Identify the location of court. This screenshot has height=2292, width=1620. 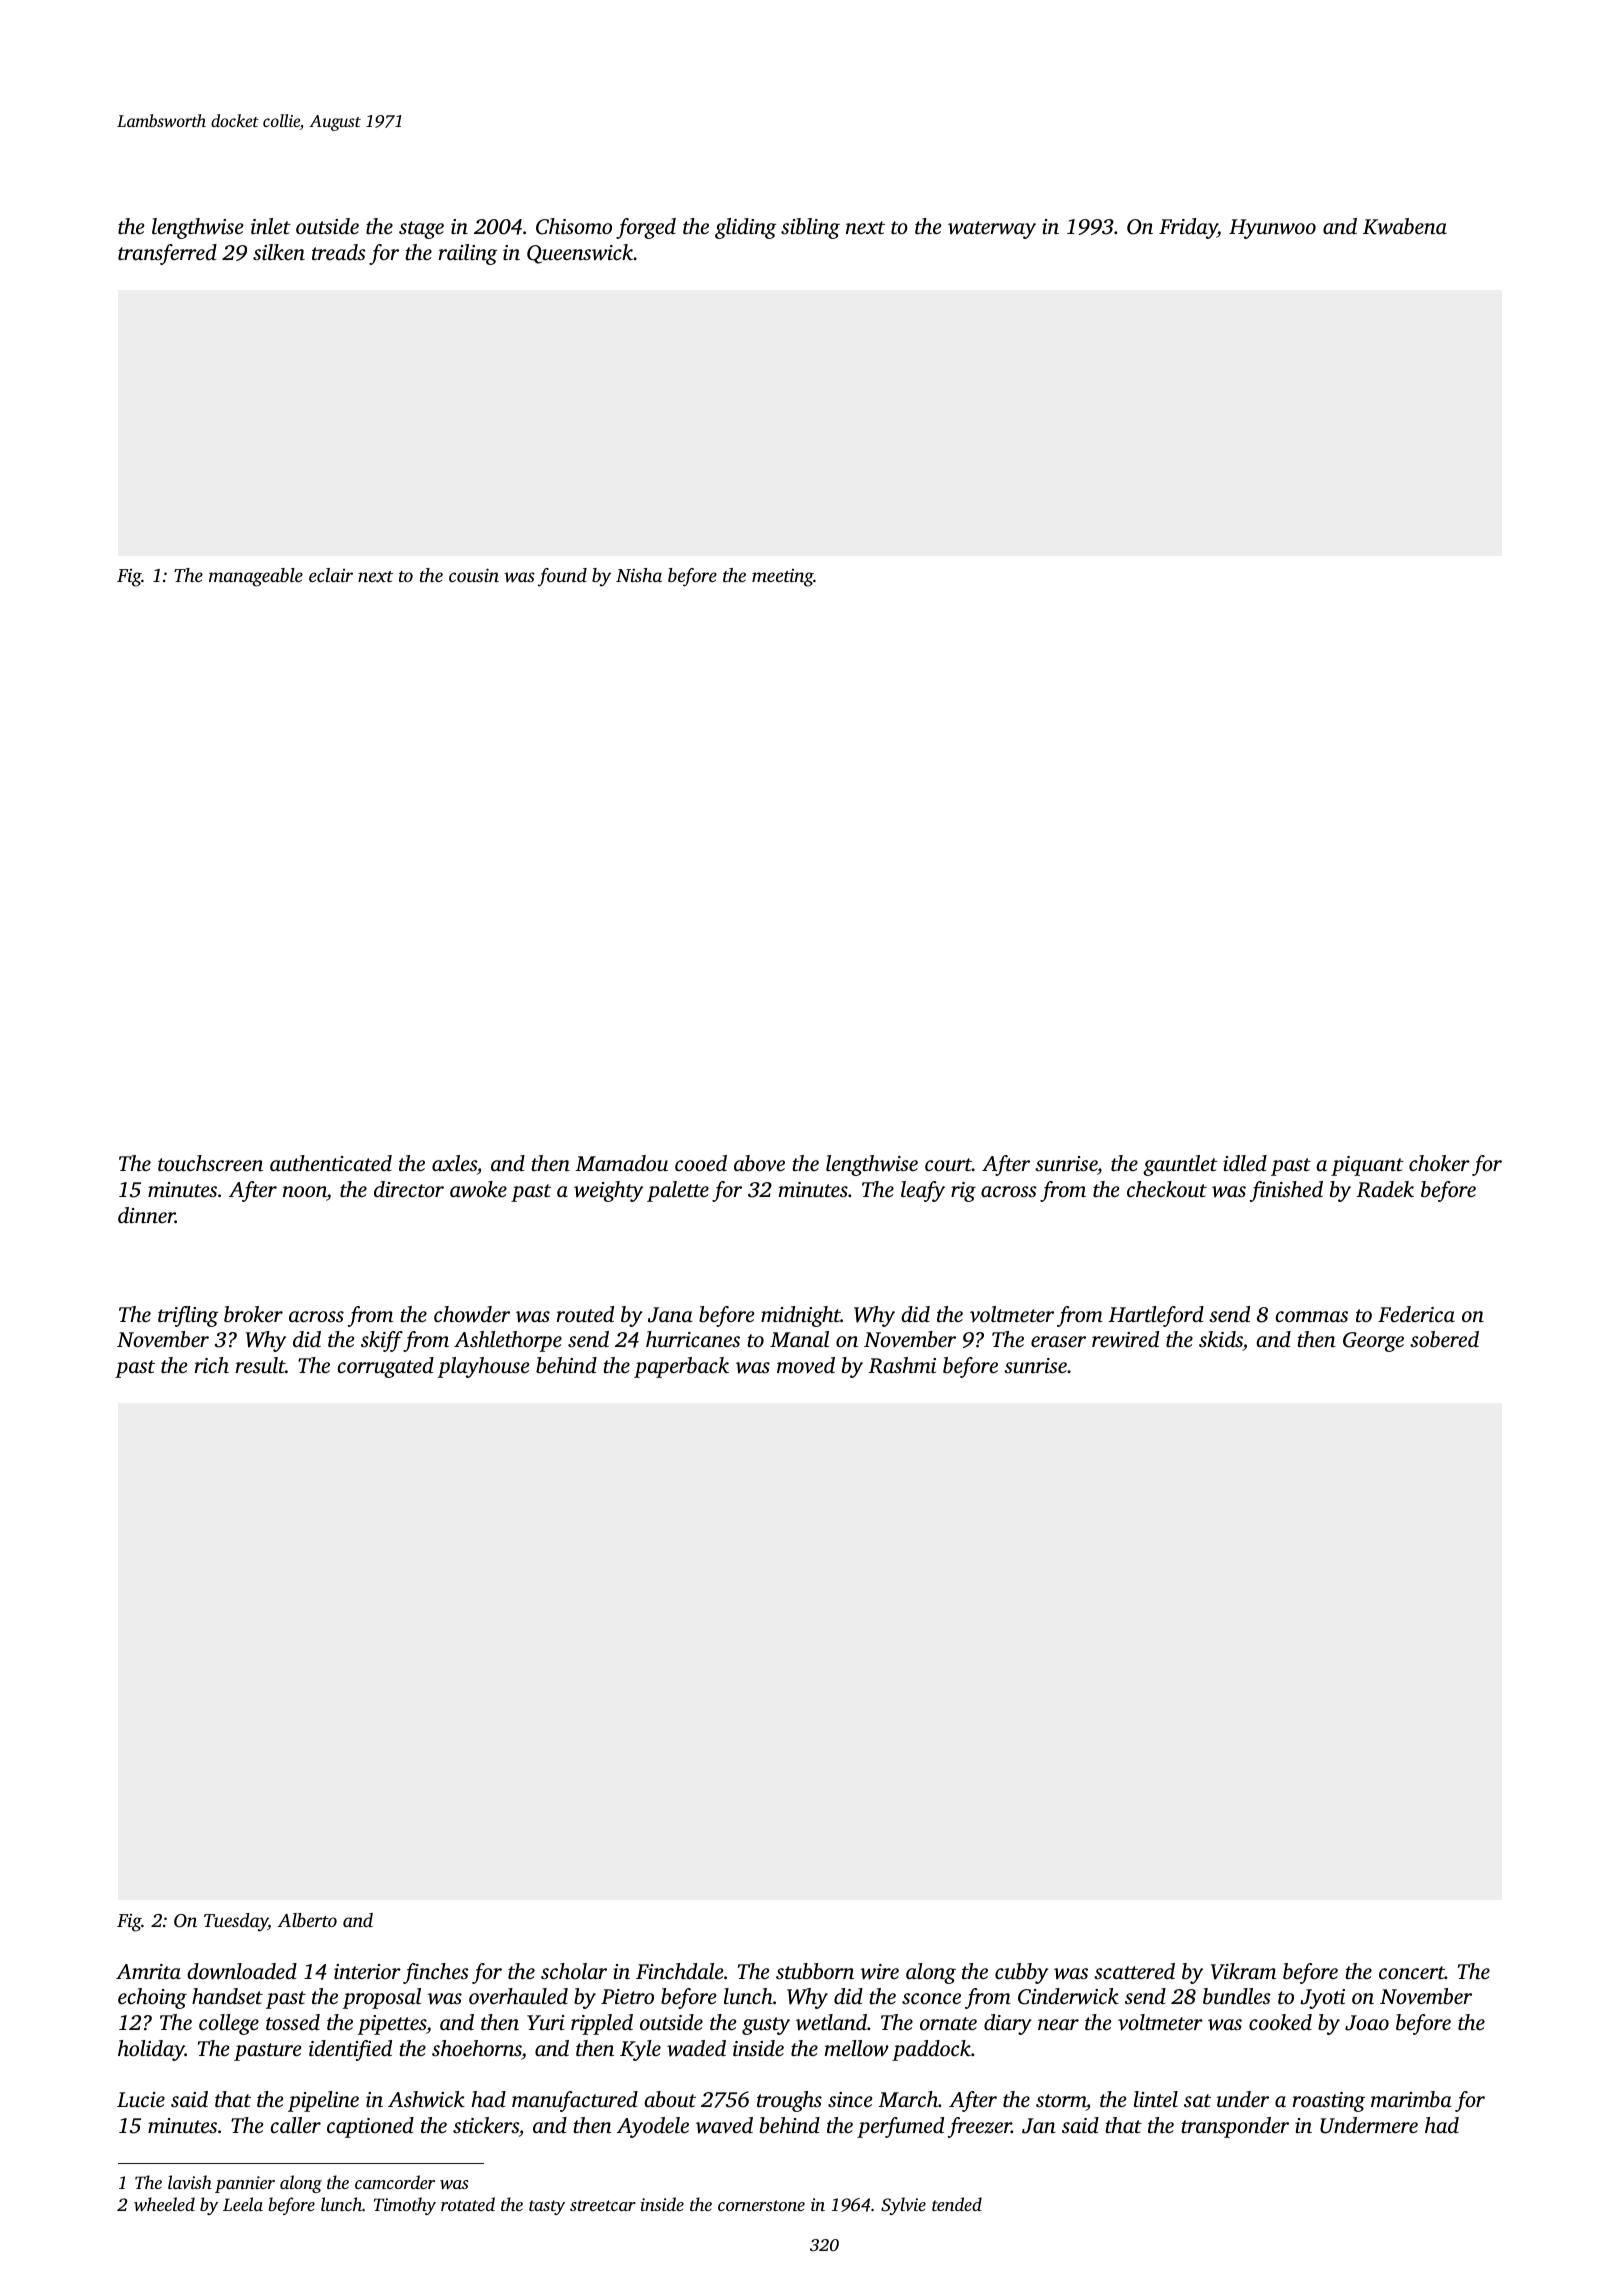
(948, 1164).
